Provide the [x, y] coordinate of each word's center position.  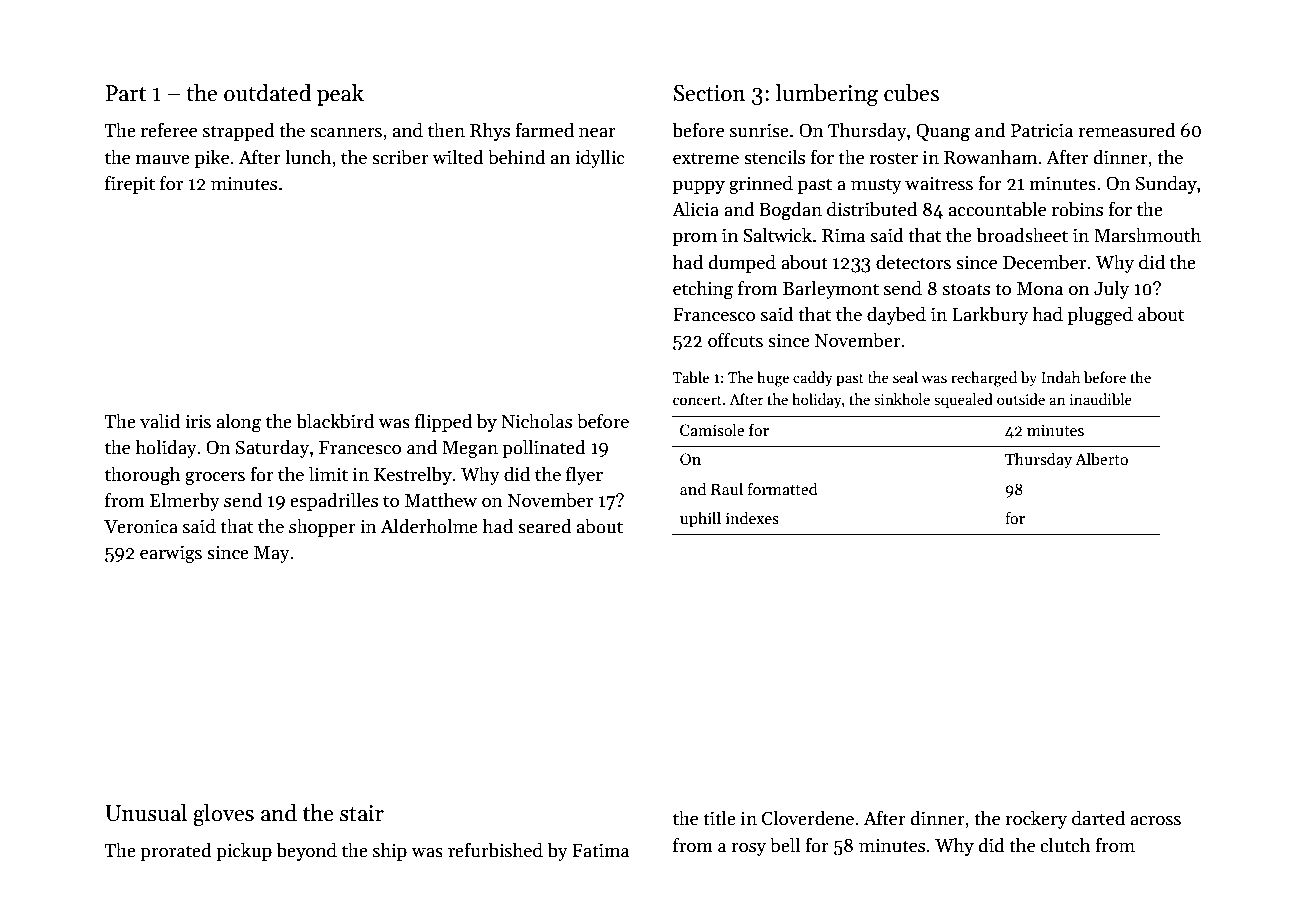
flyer [584, 475]
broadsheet [1022, 235]
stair [362, 813]
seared [545, 526]
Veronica [141, 526]
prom [695, 239]
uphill [700, 519]
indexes [752, 518]
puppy [699, 187]
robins [1077, 209]
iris [198, 421]
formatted [783, 488]
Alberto [1101, 459]
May [272, 554]
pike [212, 158]
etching [703, 290]
